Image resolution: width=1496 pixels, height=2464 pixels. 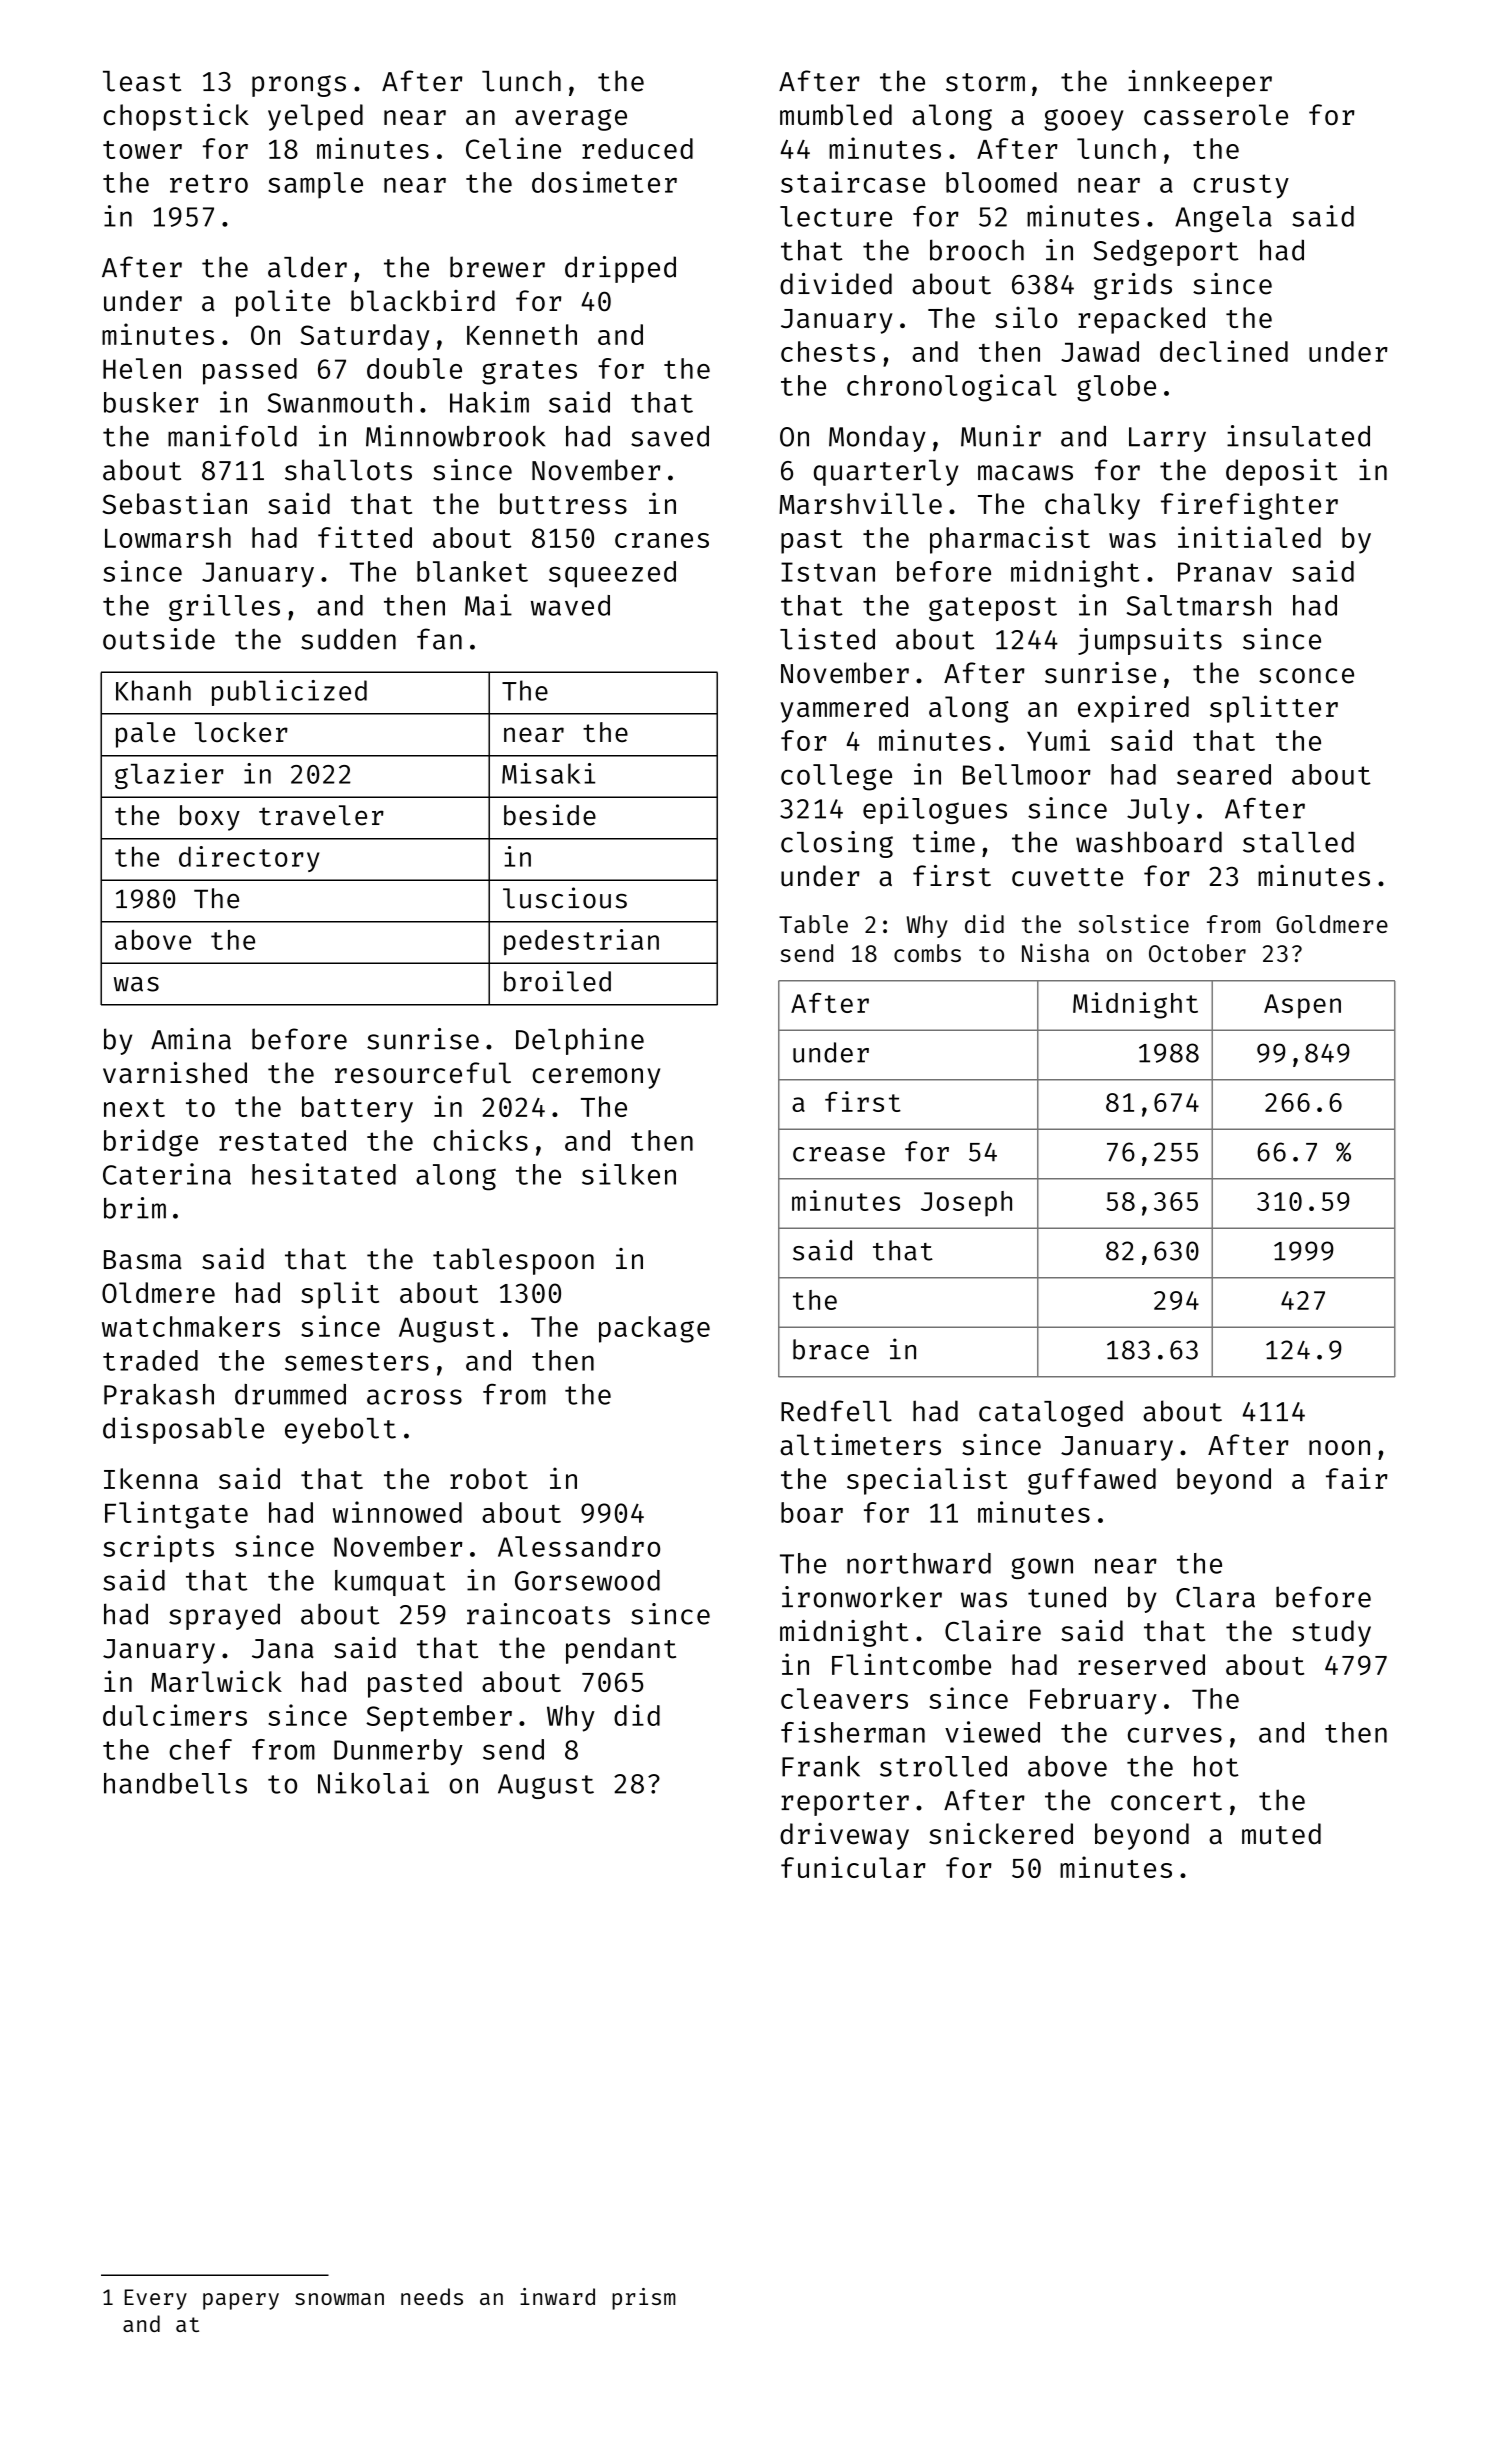 What do you see at coordinates (159, 1394) in the image?
I see `Prakash` at bounding box center [159, 1394].
